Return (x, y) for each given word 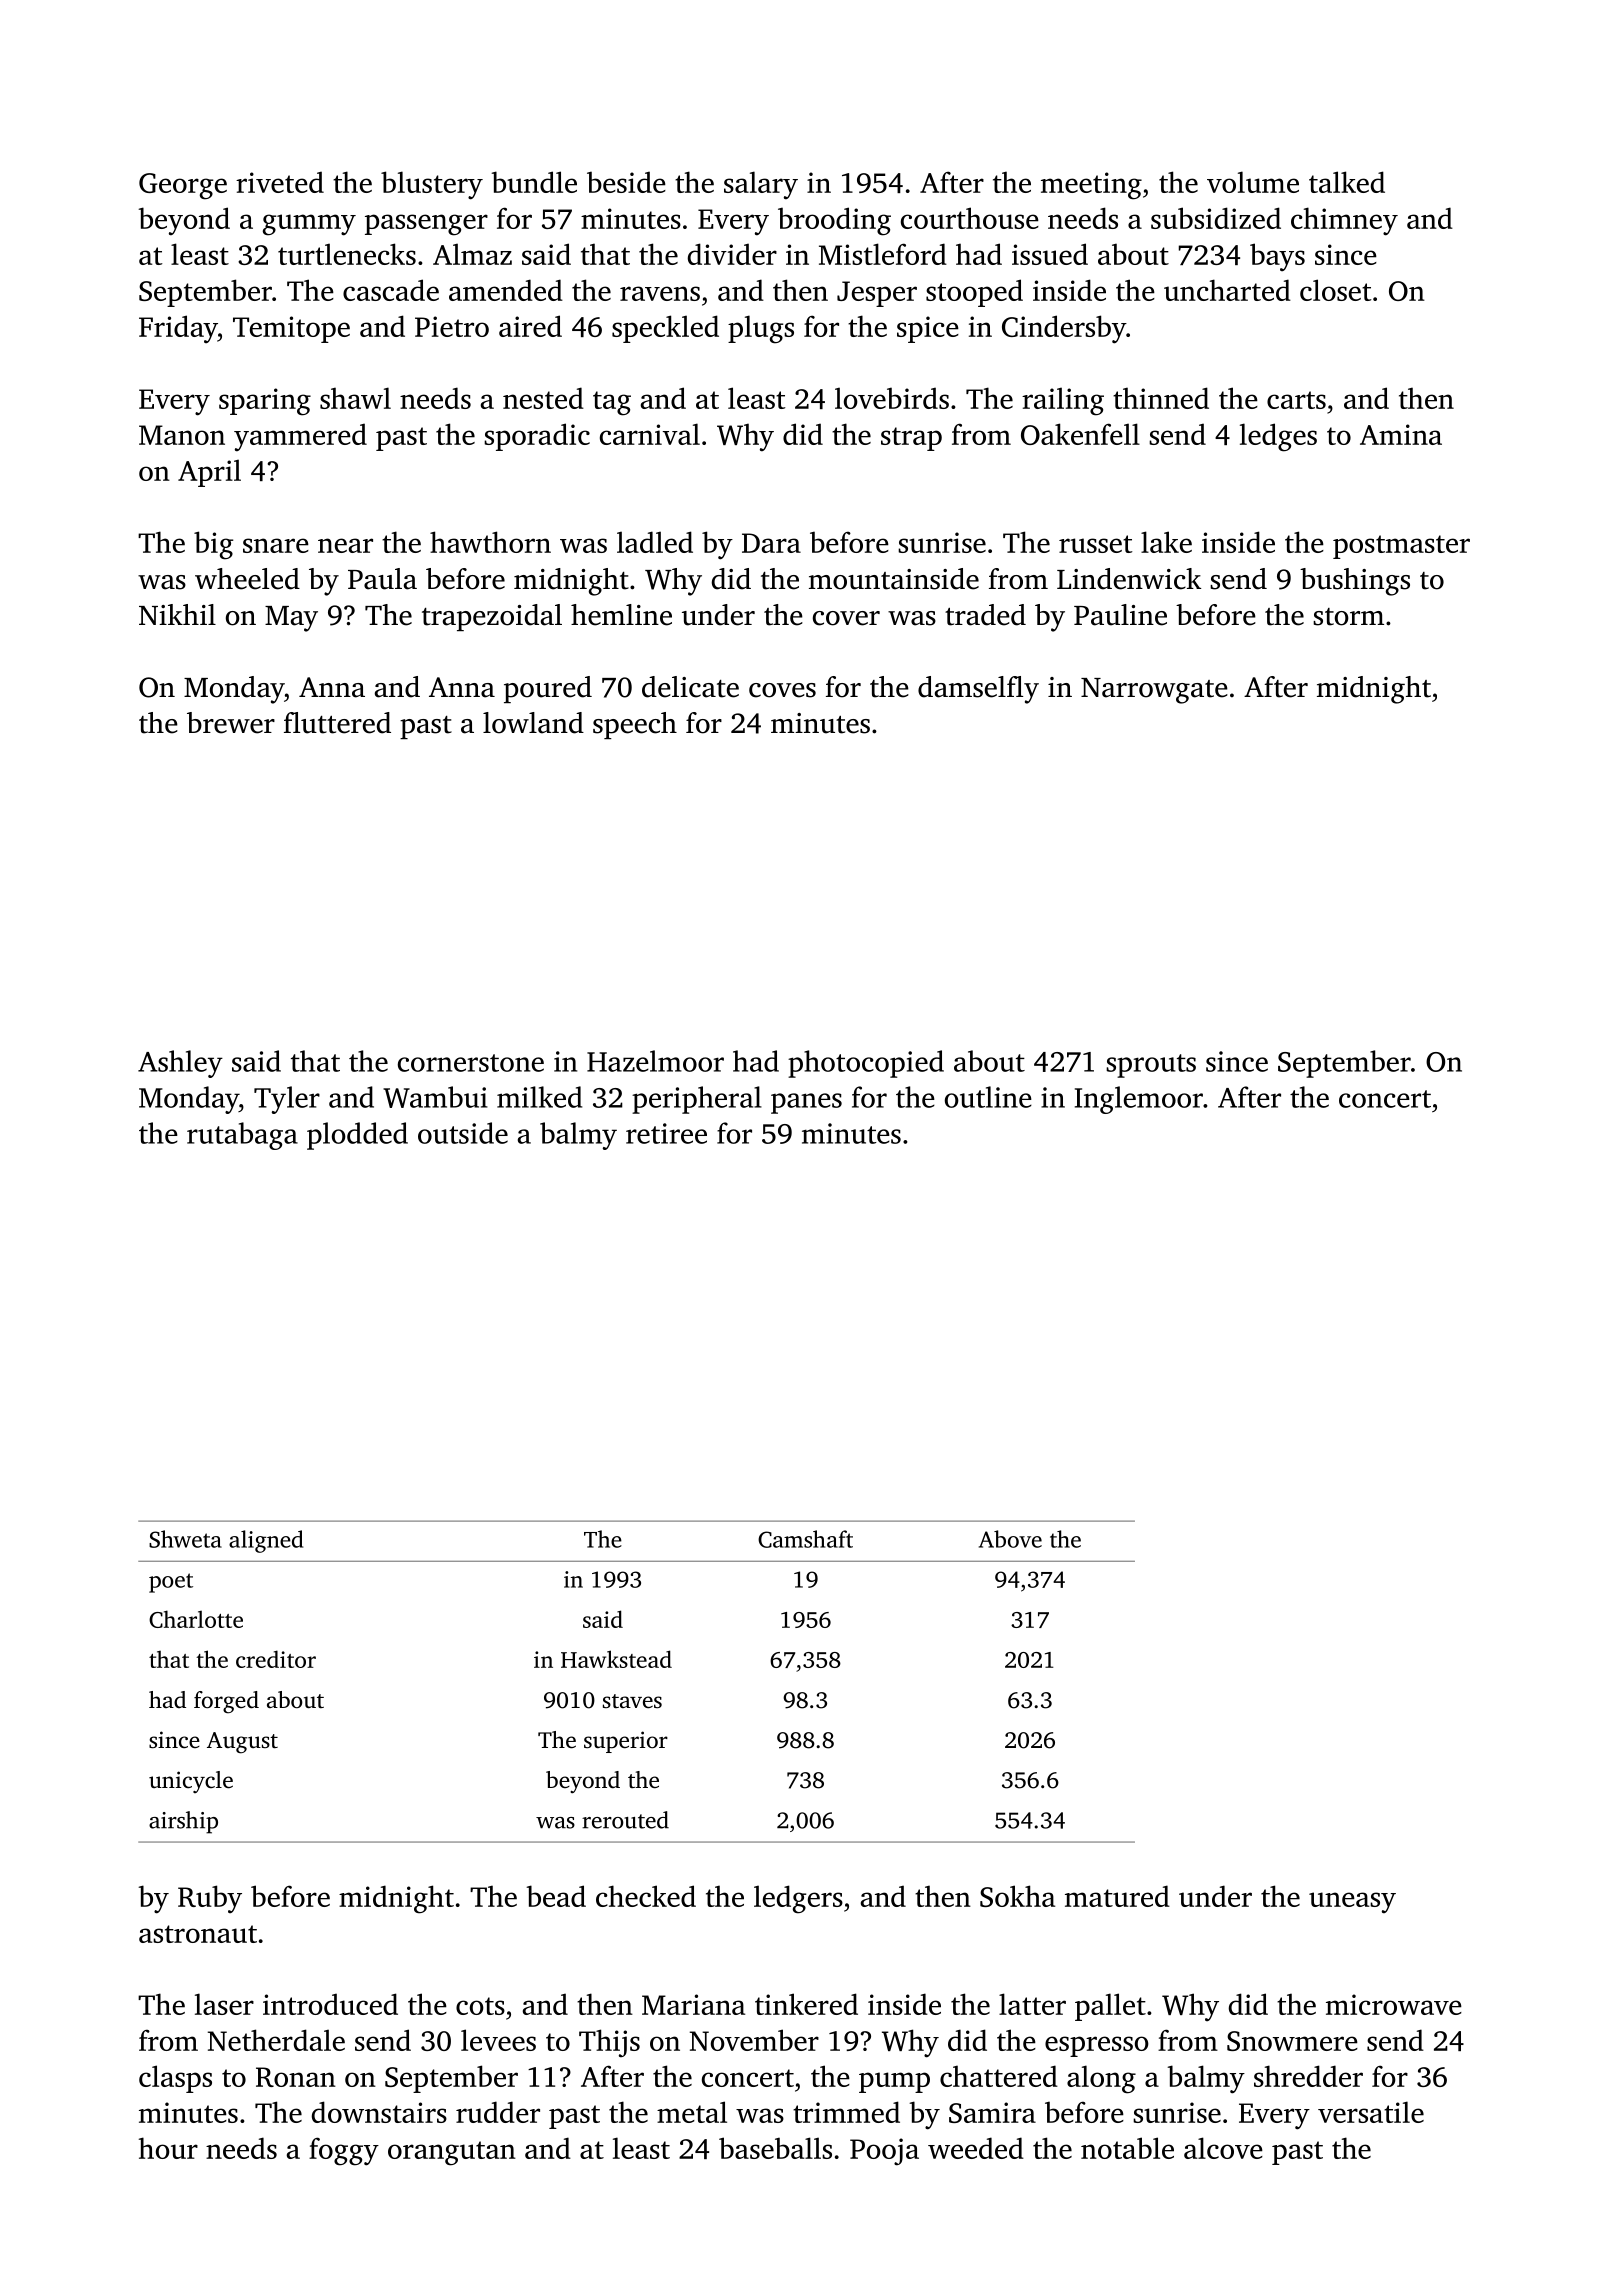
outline (988, 1097)
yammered (300, 438)
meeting (1091, 186)
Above (1010, 1539)
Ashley (180, 1064)
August (242, 1743)
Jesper (877, 294)
